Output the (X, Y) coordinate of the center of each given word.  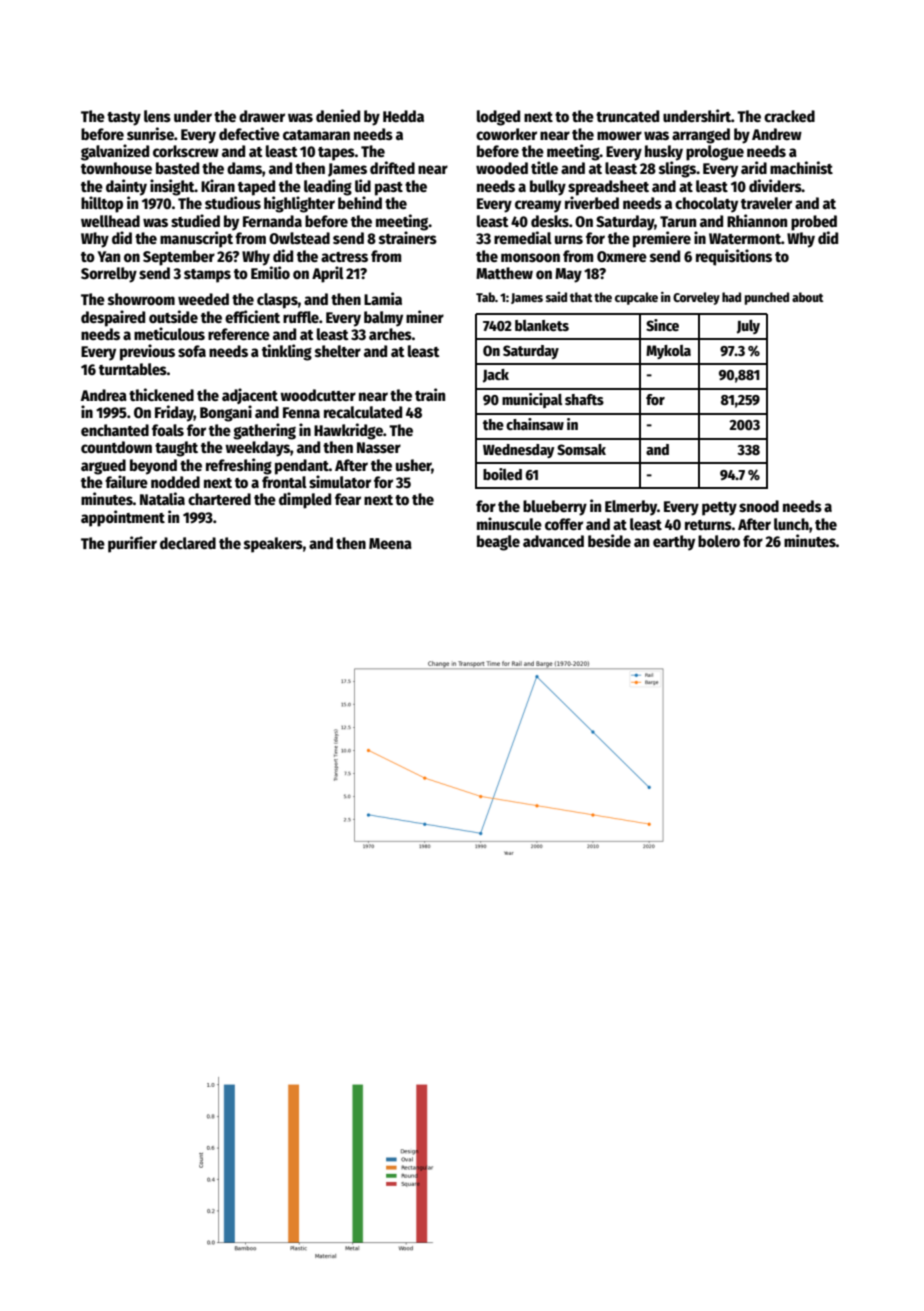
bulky (548, 188)
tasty (124, 119)
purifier (132, 544)
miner (425, 316)
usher (414, 466)
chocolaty (706, 205)
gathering (264, 431)
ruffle (301, 317)
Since (662, 325)
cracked (789, 116)
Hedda (403, 116)
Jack (496, 376)
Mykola (668, 352)
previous (147, 352)
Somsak (581, 449)
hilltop (102, 204)
